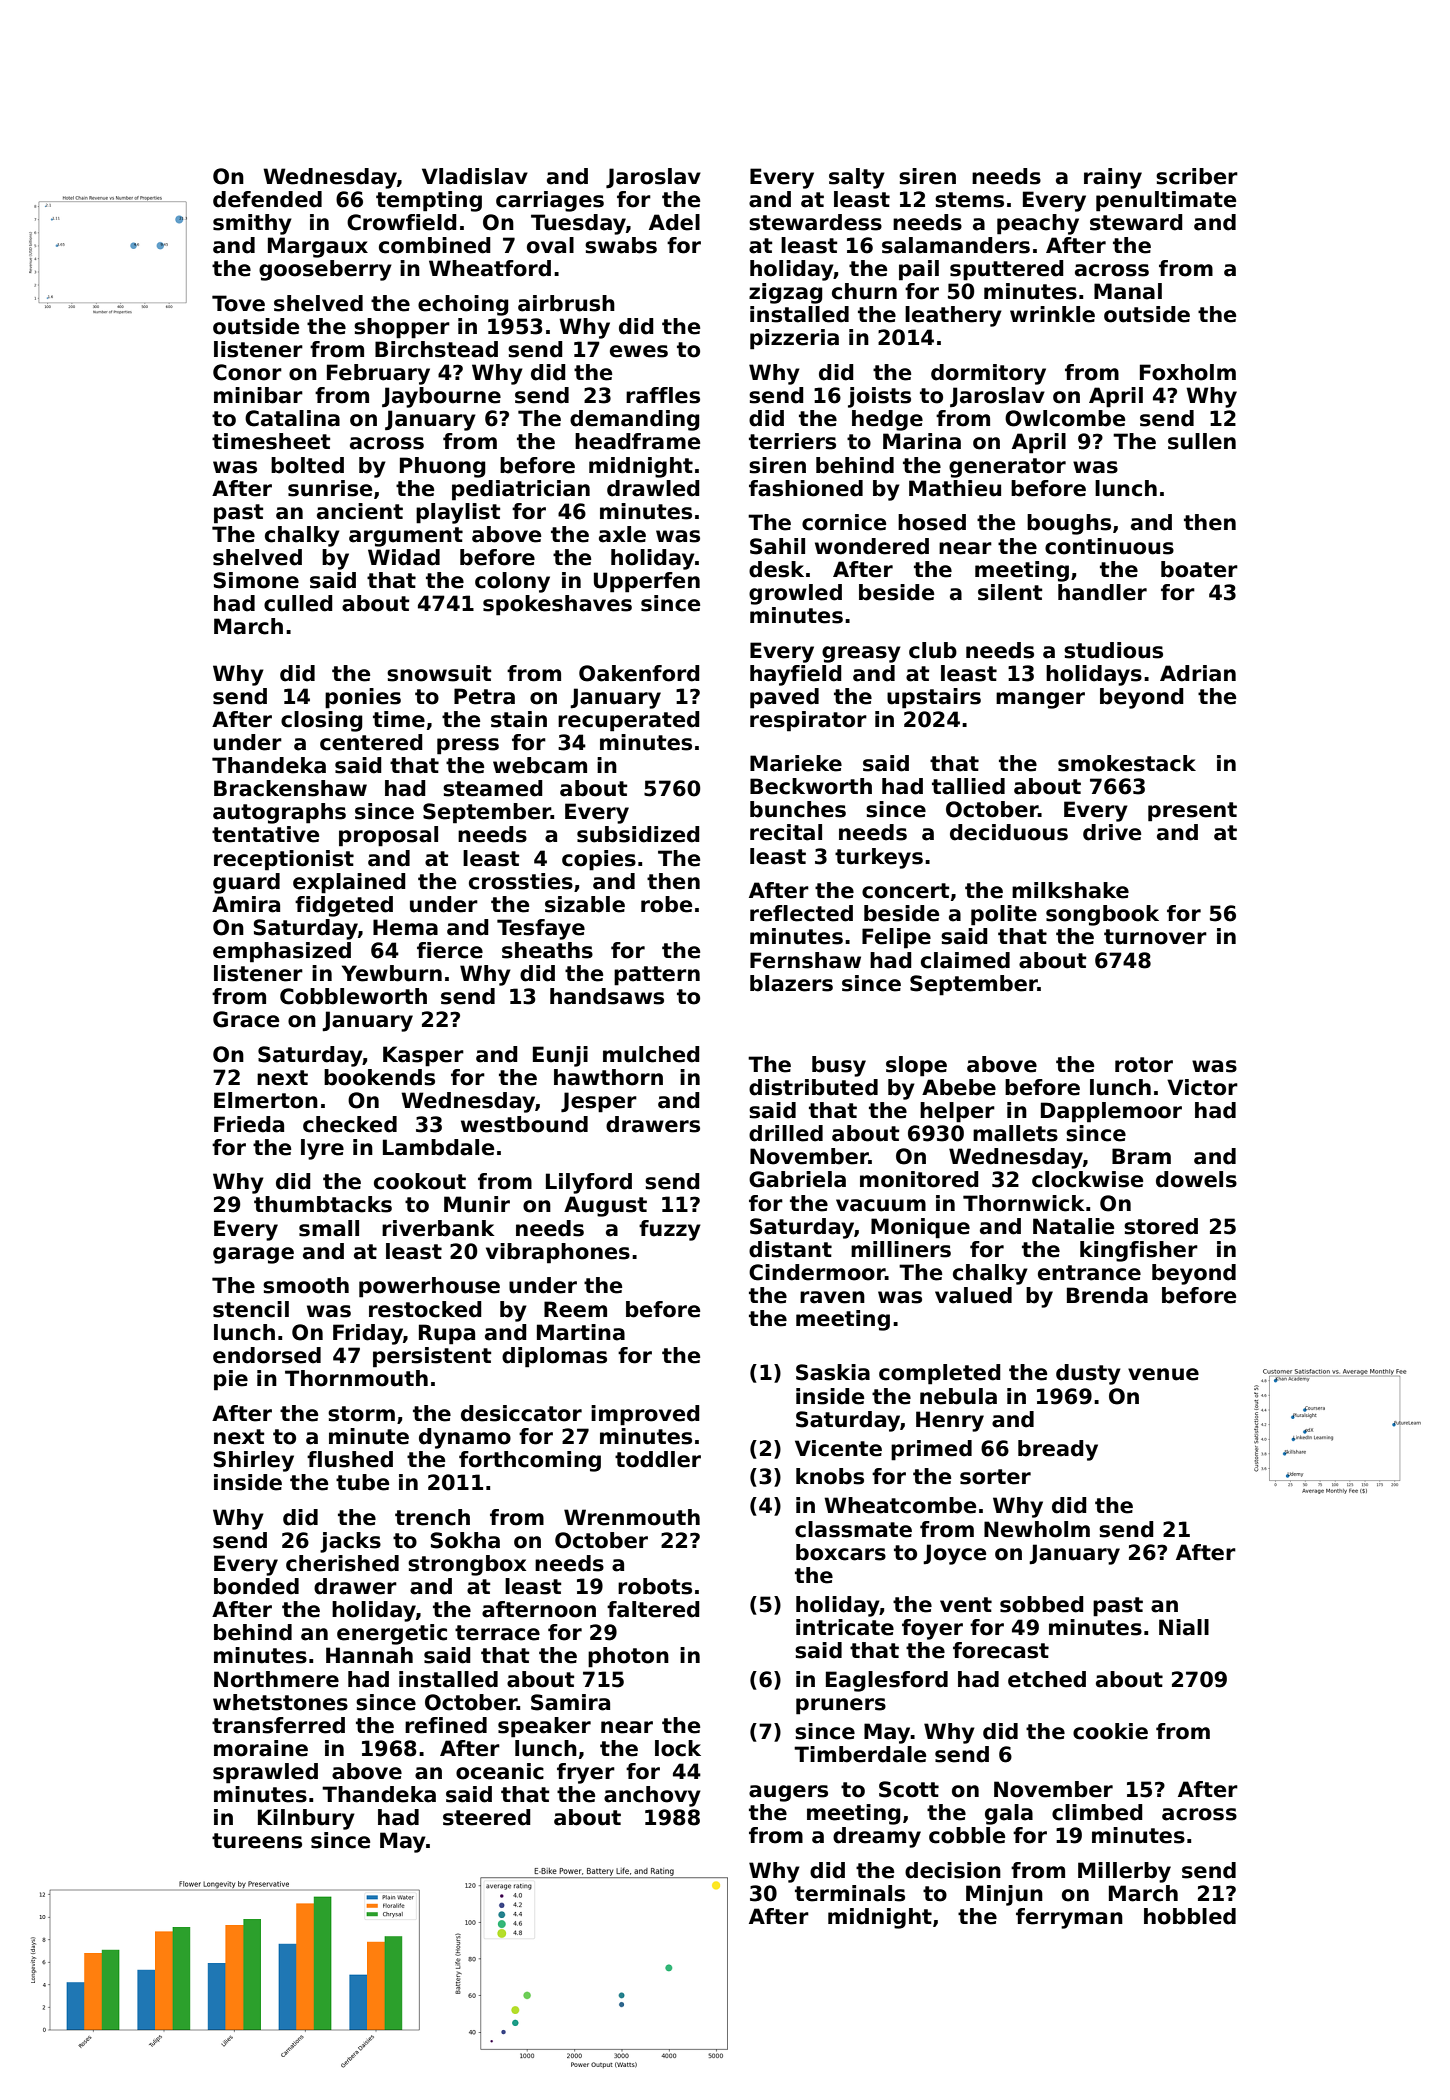  Describe the element at coordinates (1109, 546) in the document. I see `continuous` at that location.
